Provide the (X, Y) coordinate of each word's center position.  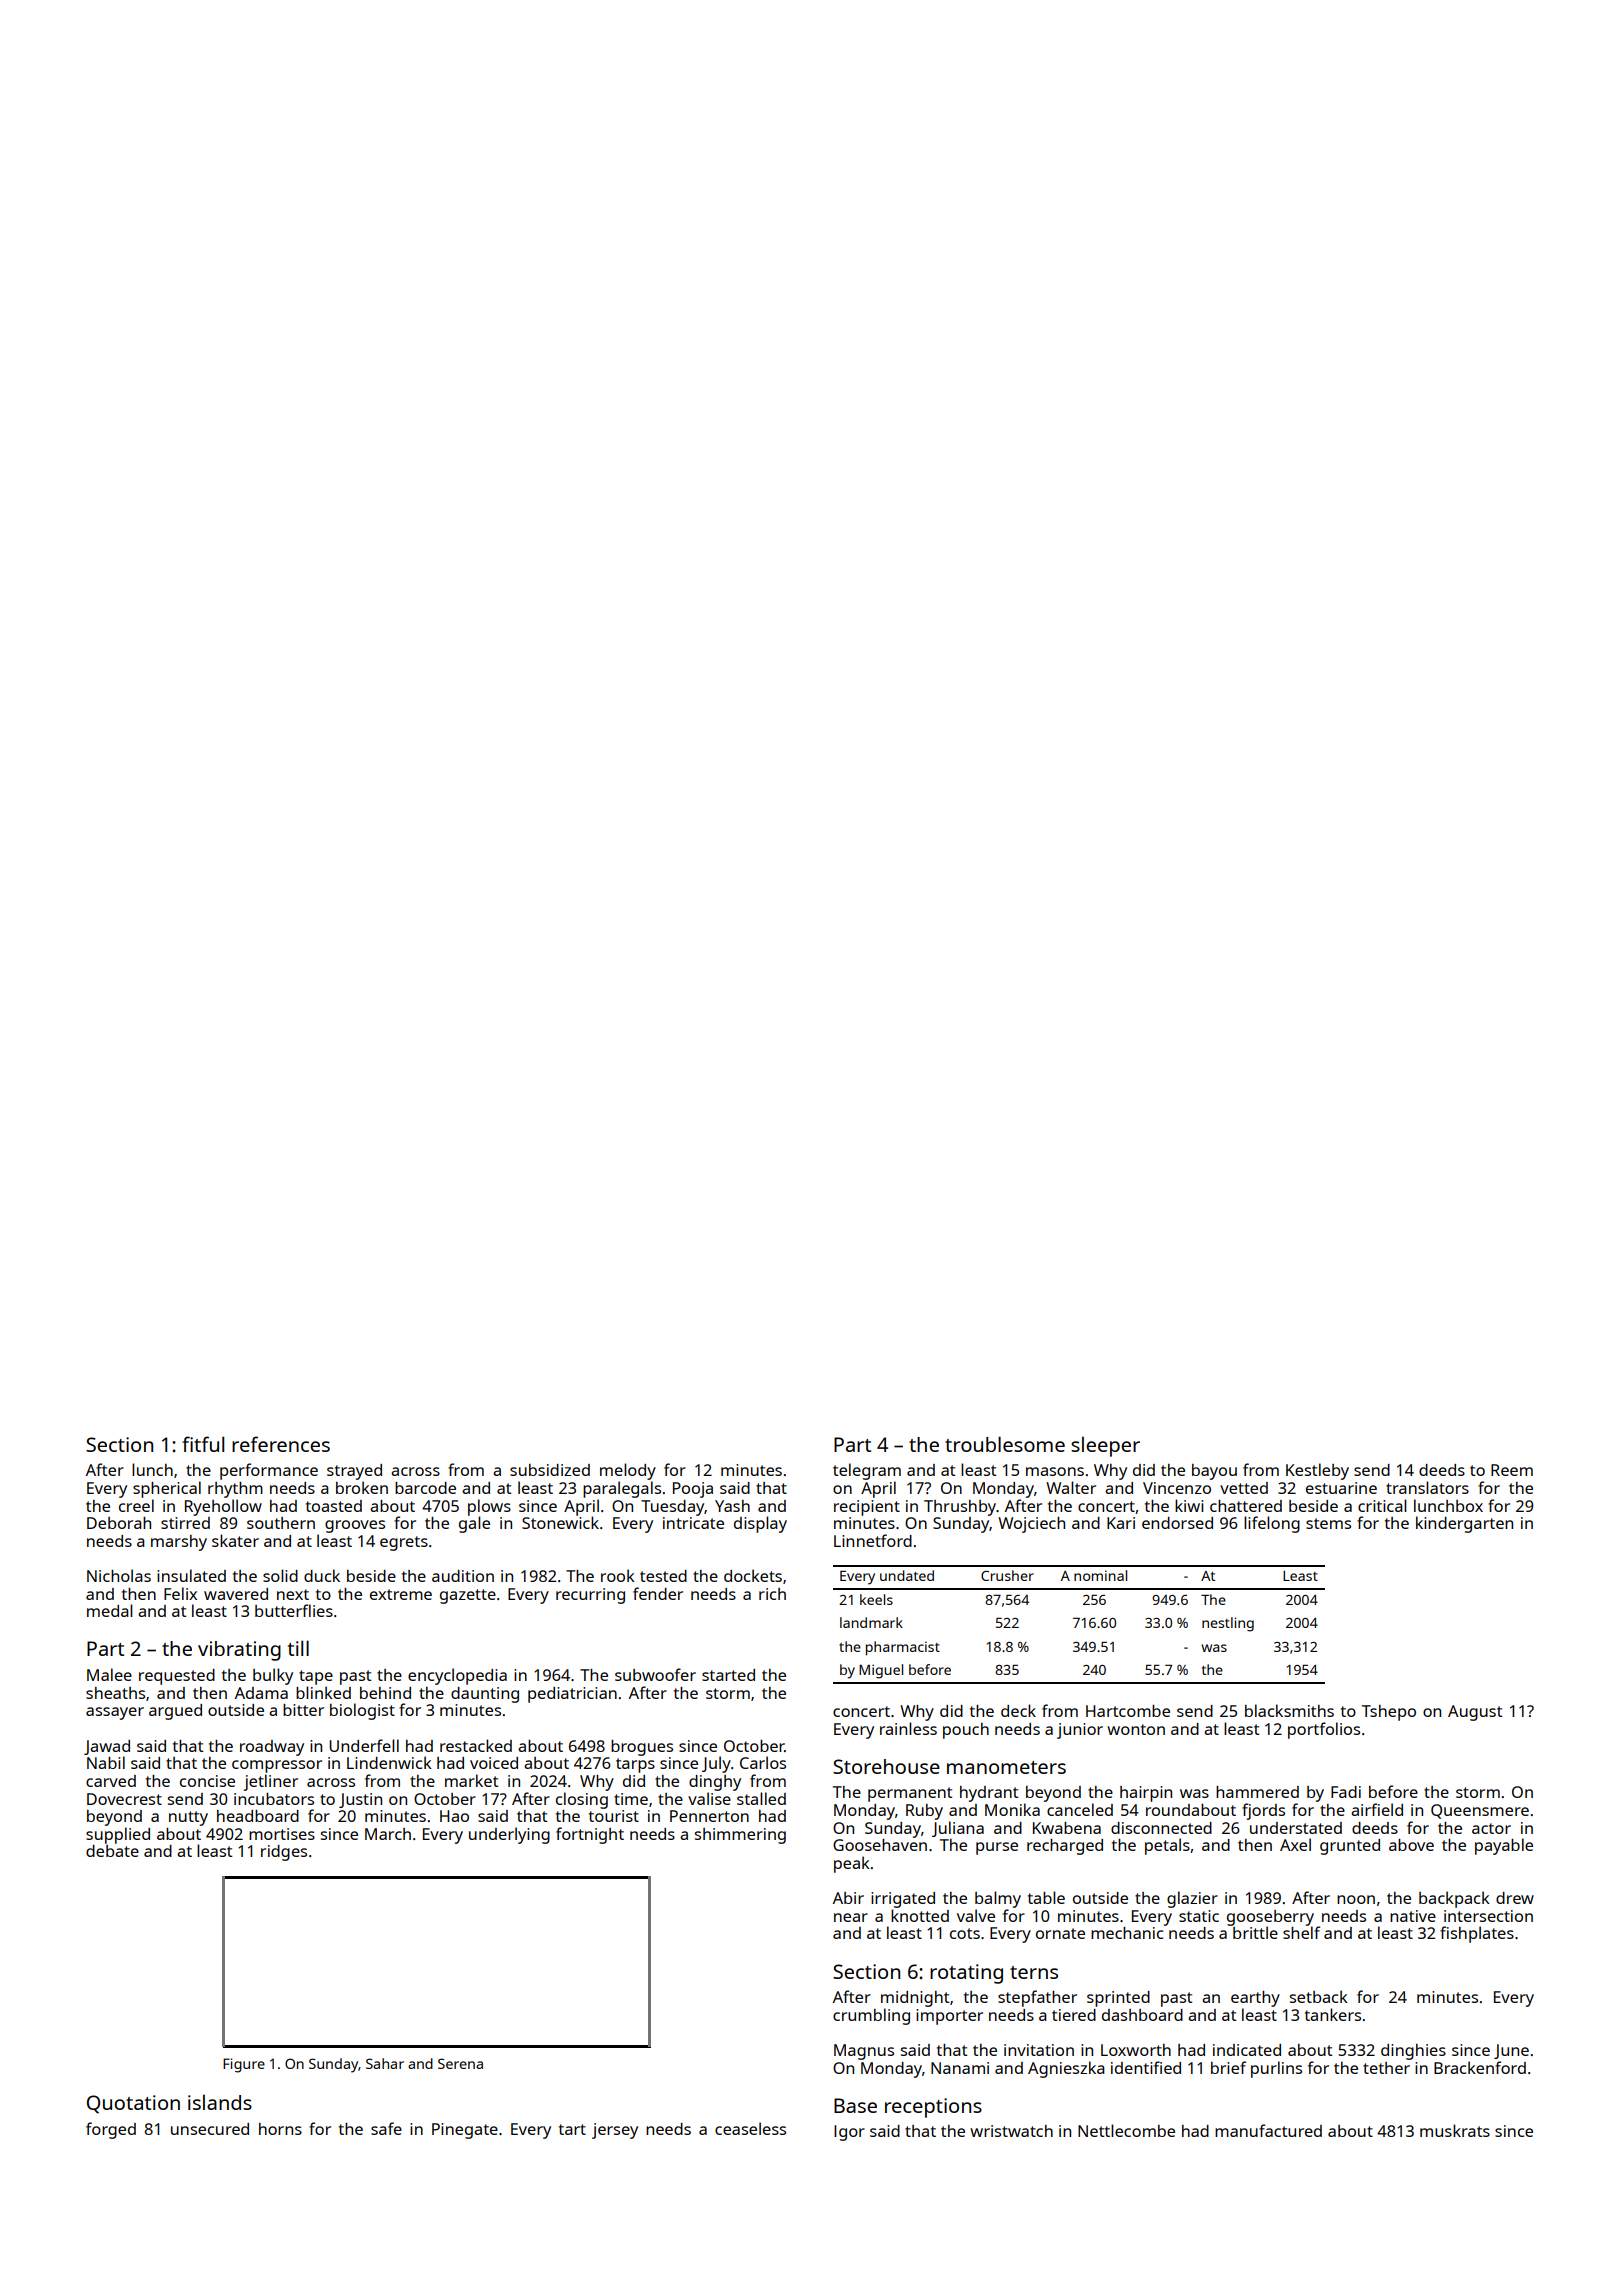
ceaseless (750, 2128)
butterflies (294, 1610)
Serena (460, 2063)
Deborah (119, 1523)
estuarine (1341, 1488)
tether (1386, 2068)
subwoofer (655, 1674)
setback (1319, 1996)
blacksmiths (1289, 1710)
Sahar (385, 2063)
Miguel (881, 1671)
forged (111, 2130)
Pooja (693, 1490)
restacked (476, 1745)
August (1475, 1713)
